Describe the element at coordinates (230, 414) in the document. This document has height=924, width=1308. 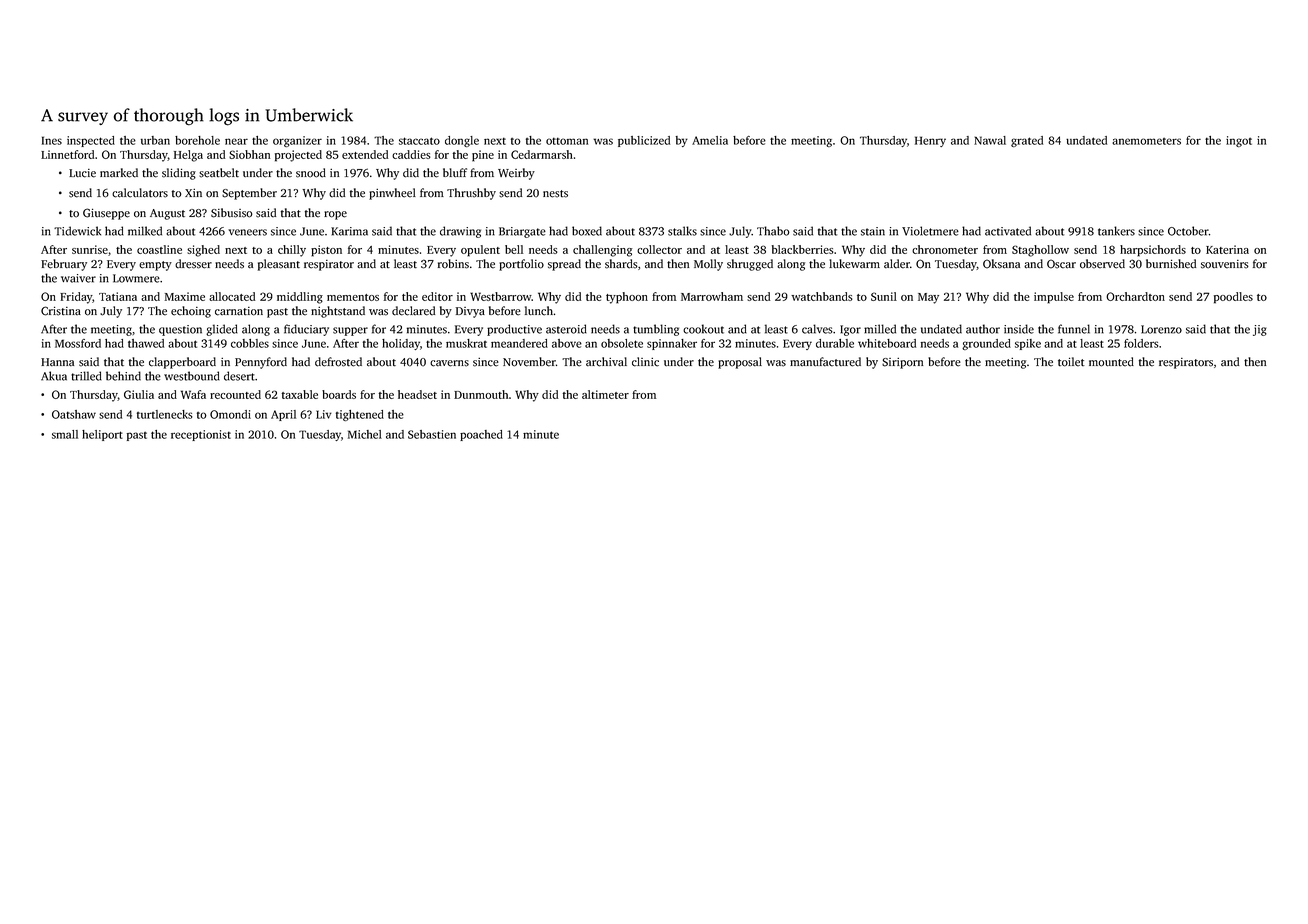
I see `Omondi` at that location.
